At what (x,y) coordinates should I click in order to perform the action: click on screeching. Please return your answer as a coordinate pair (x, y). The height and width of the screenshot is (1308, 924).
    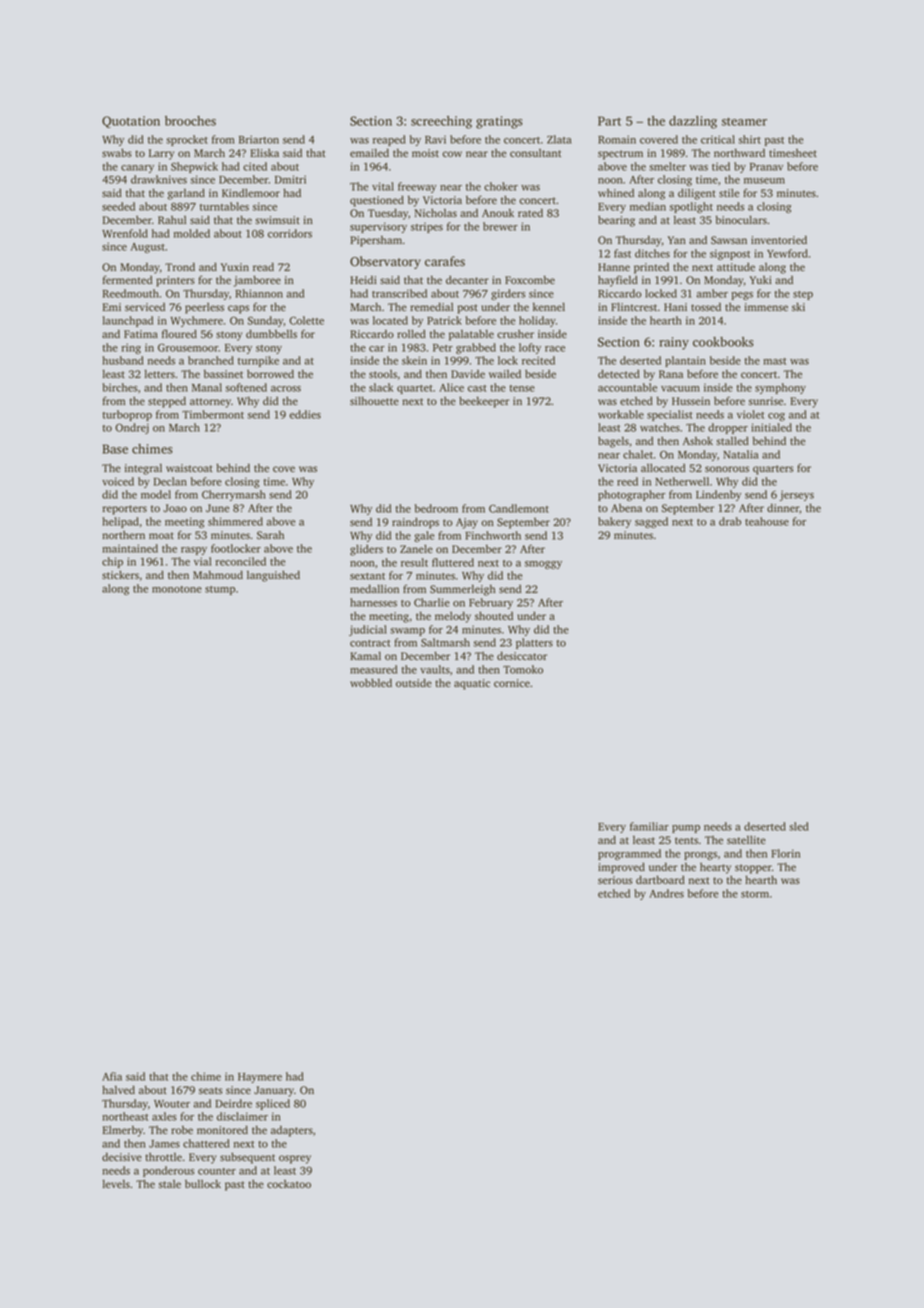
    Looking at the image, I should click on (441, 122).
